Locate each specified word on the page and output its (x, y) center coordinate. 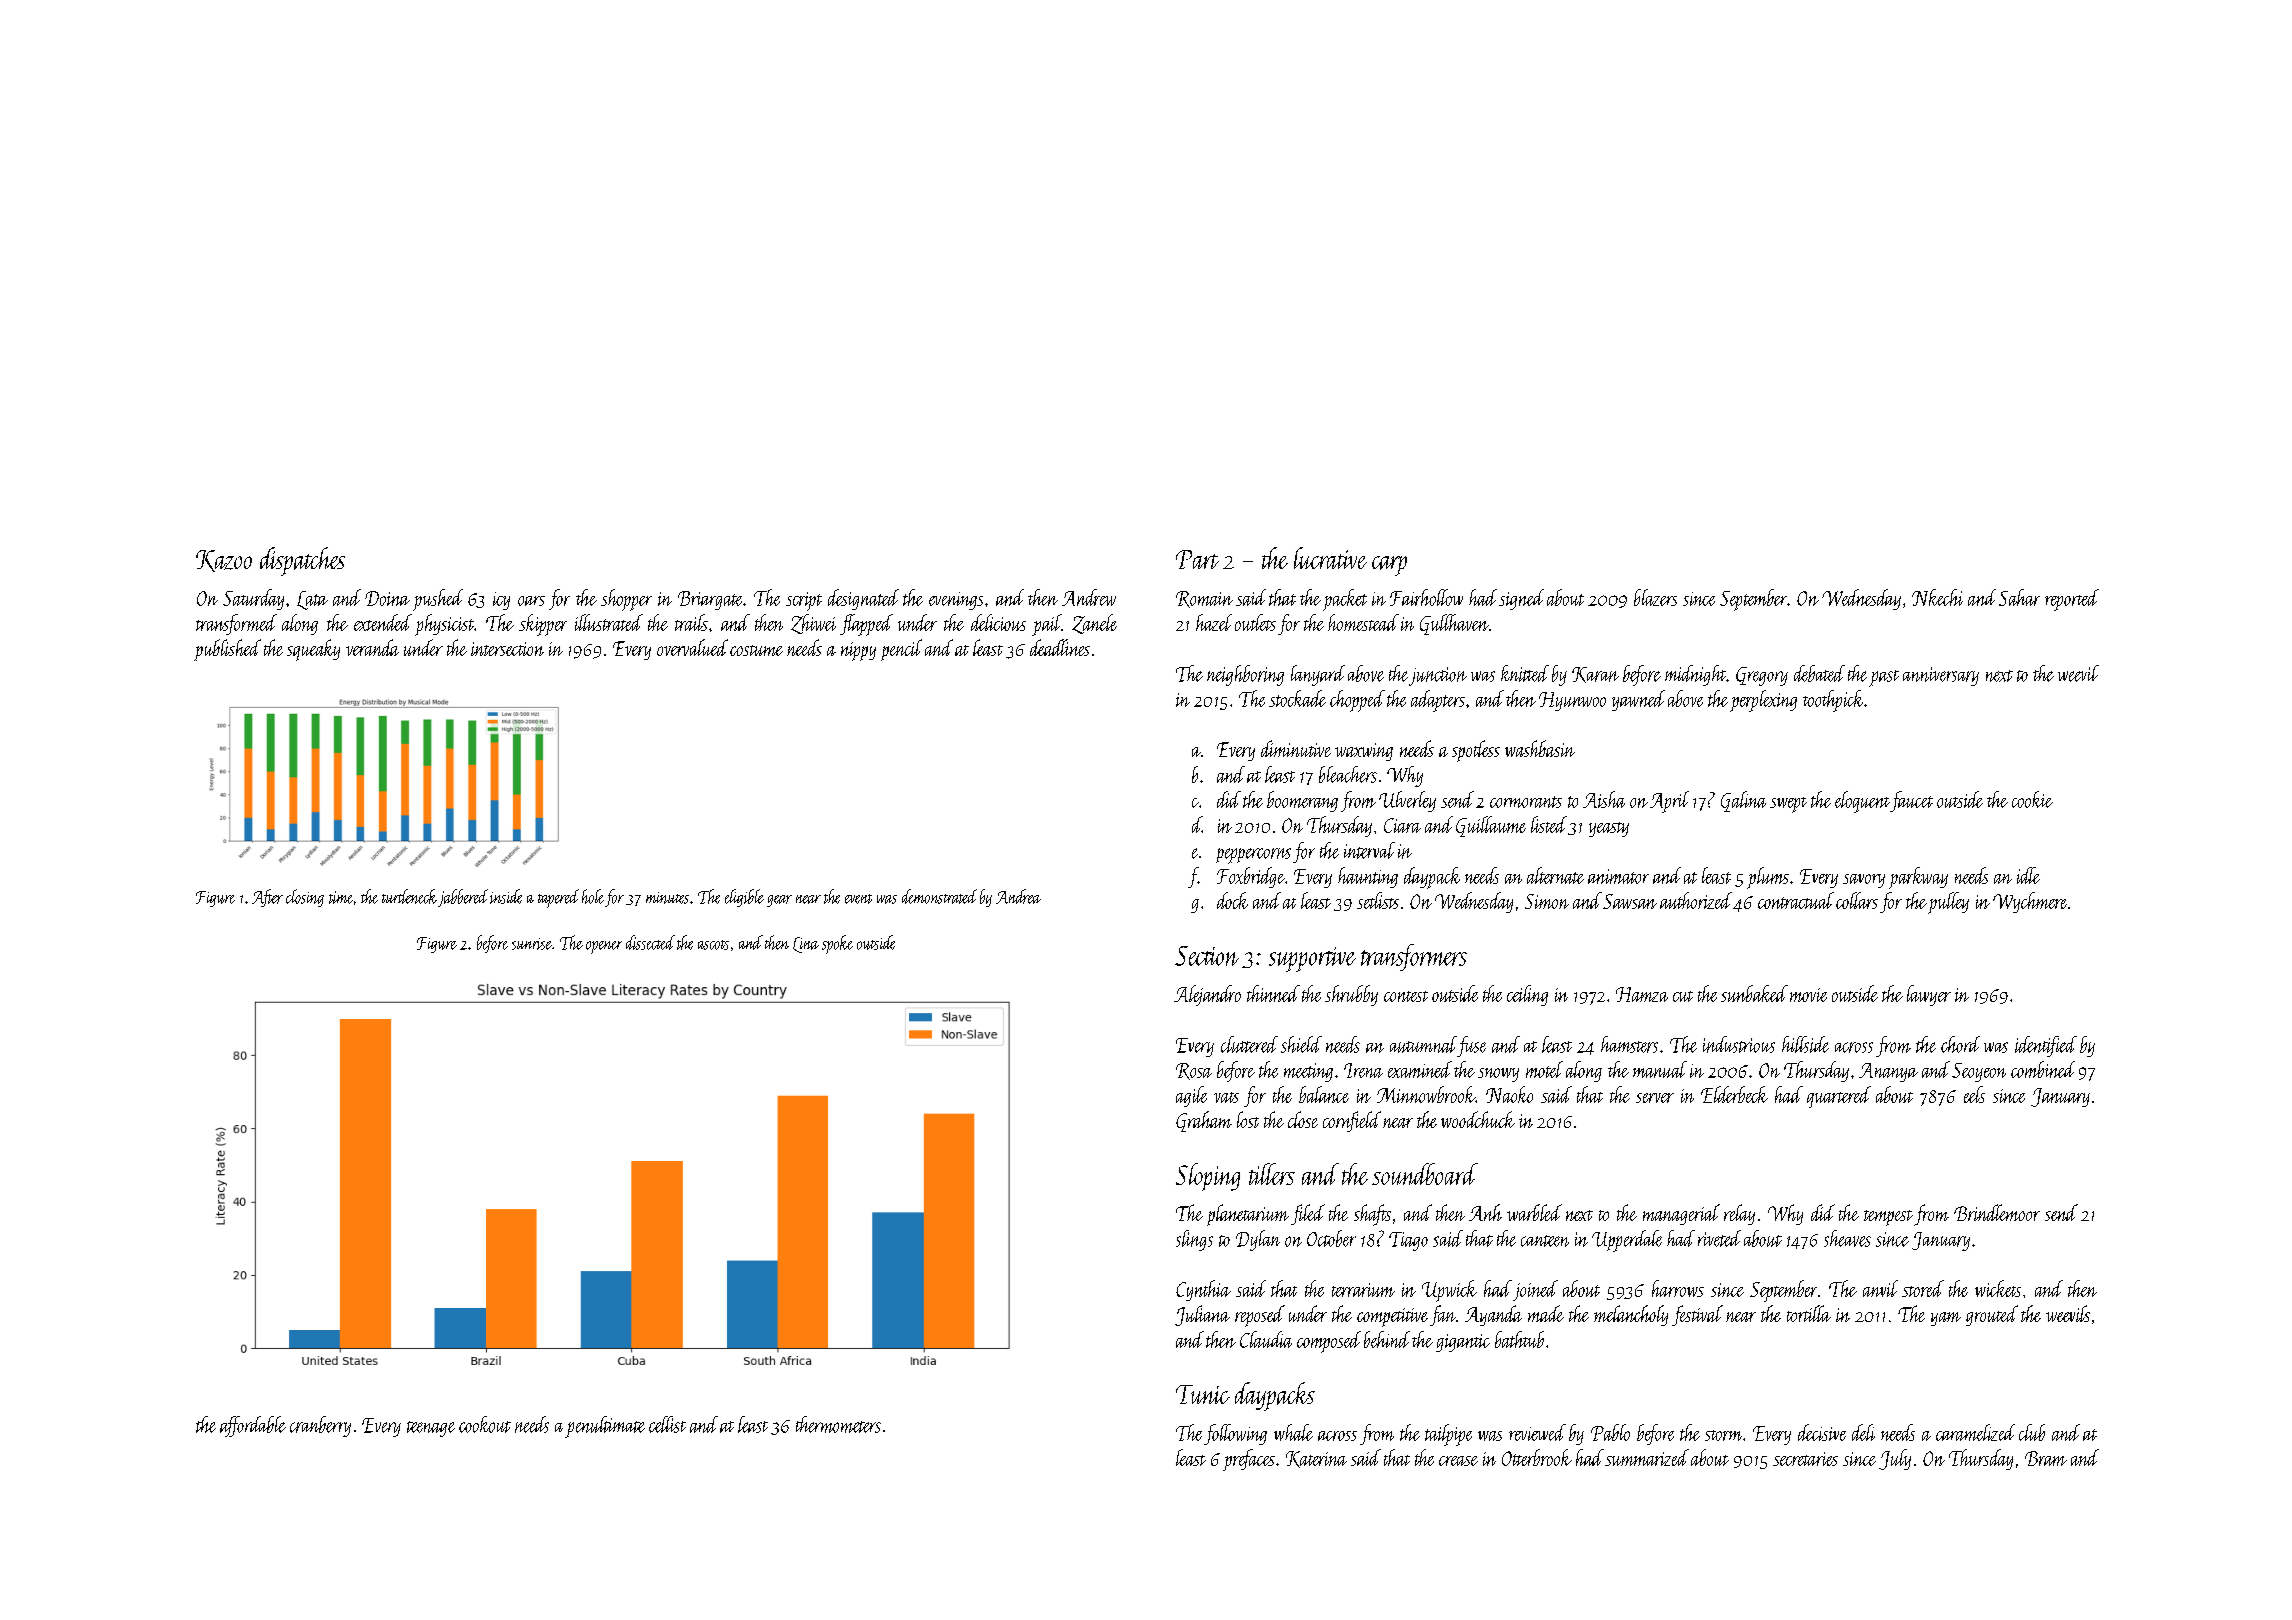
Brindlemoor (1997, 1212)
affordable (253, 1426)
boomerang (1302, 801)
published (227, 650)
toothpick (1833, 701)
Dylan (1258, 1240)
